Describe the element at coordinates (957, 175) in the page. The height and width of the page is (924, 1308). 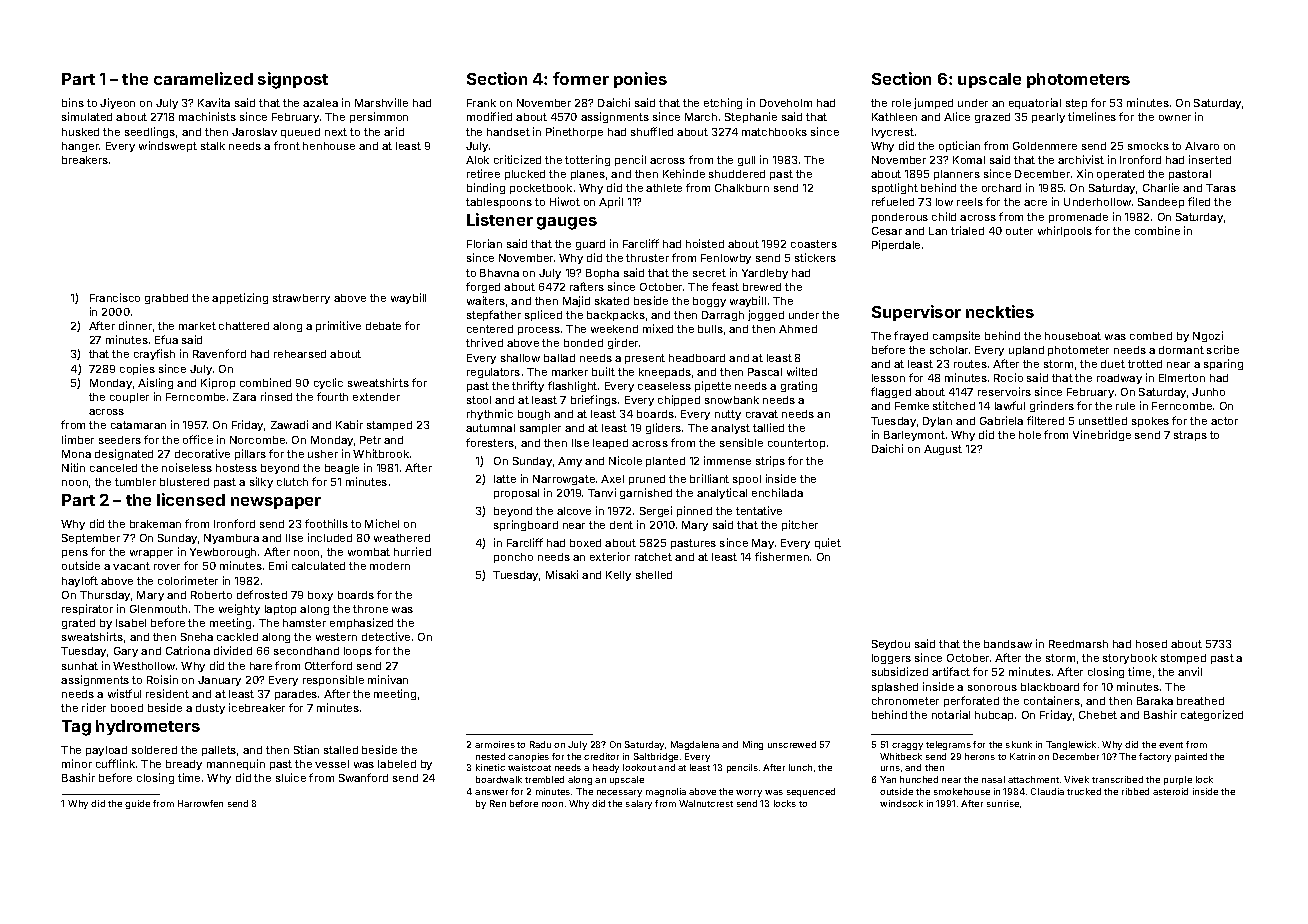
I see `planners` at that location.
